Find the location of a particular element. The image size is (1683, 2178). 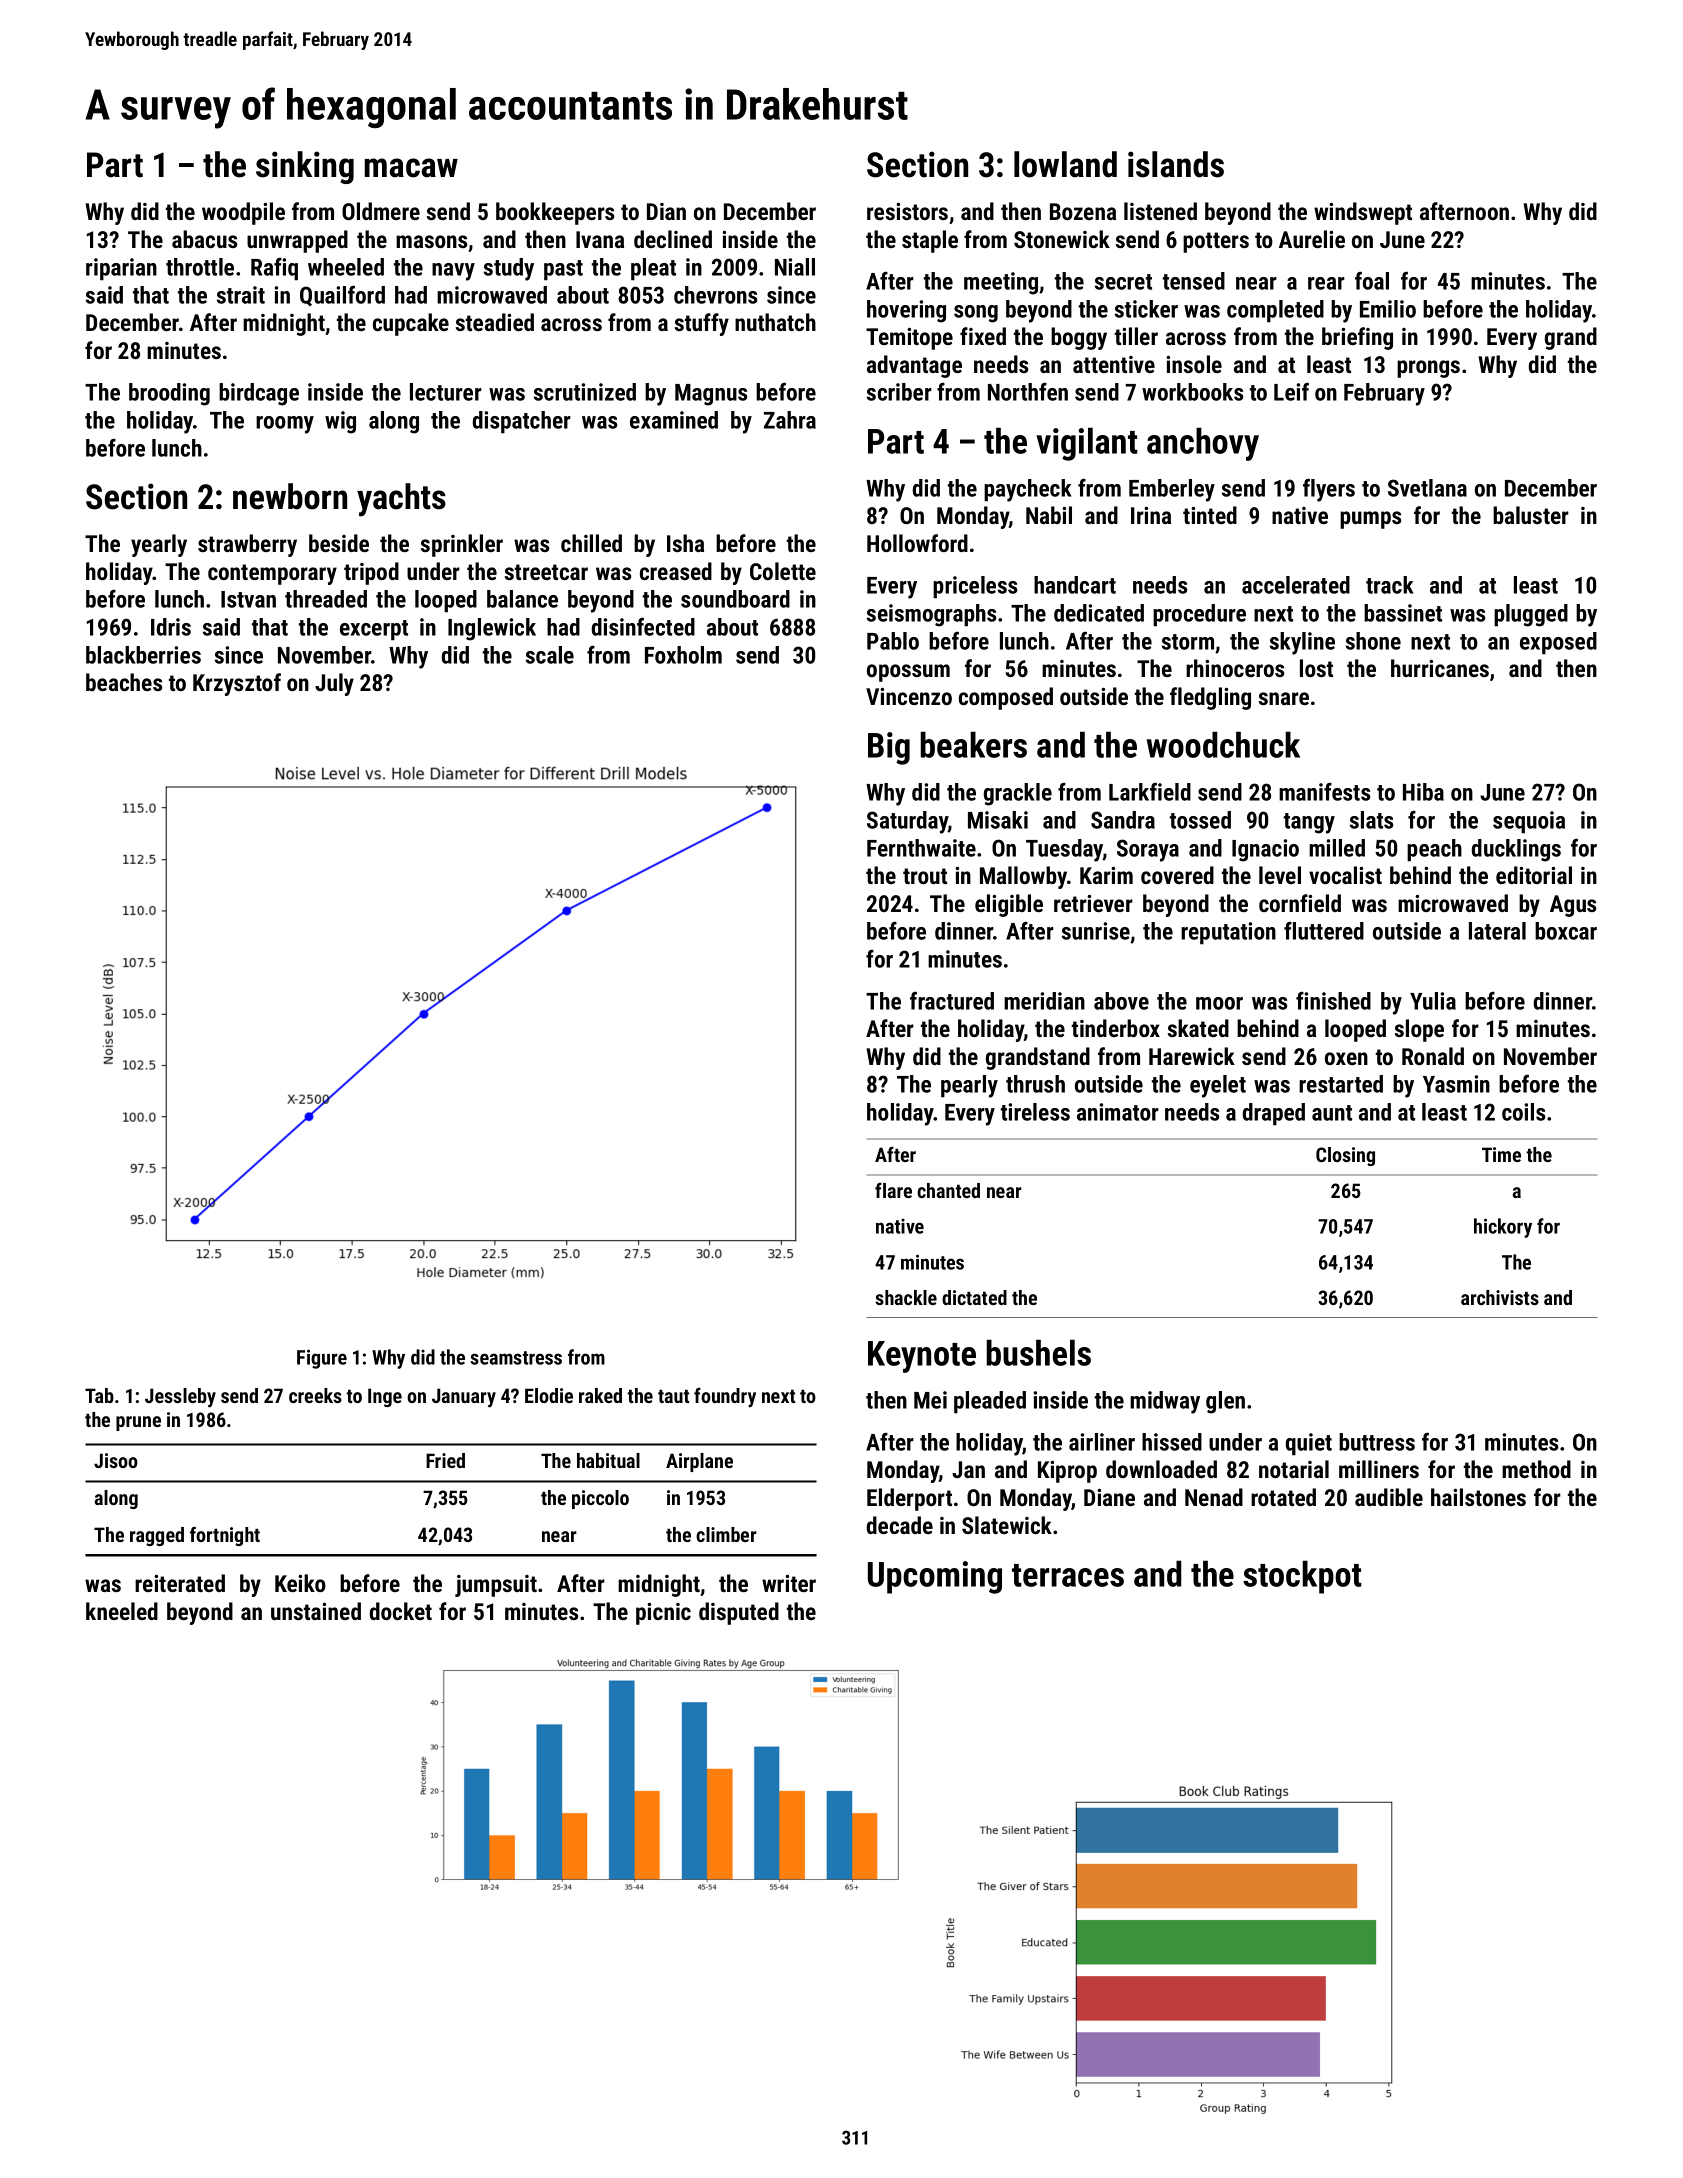

archivists is located at coordinates (1500, 1297).
